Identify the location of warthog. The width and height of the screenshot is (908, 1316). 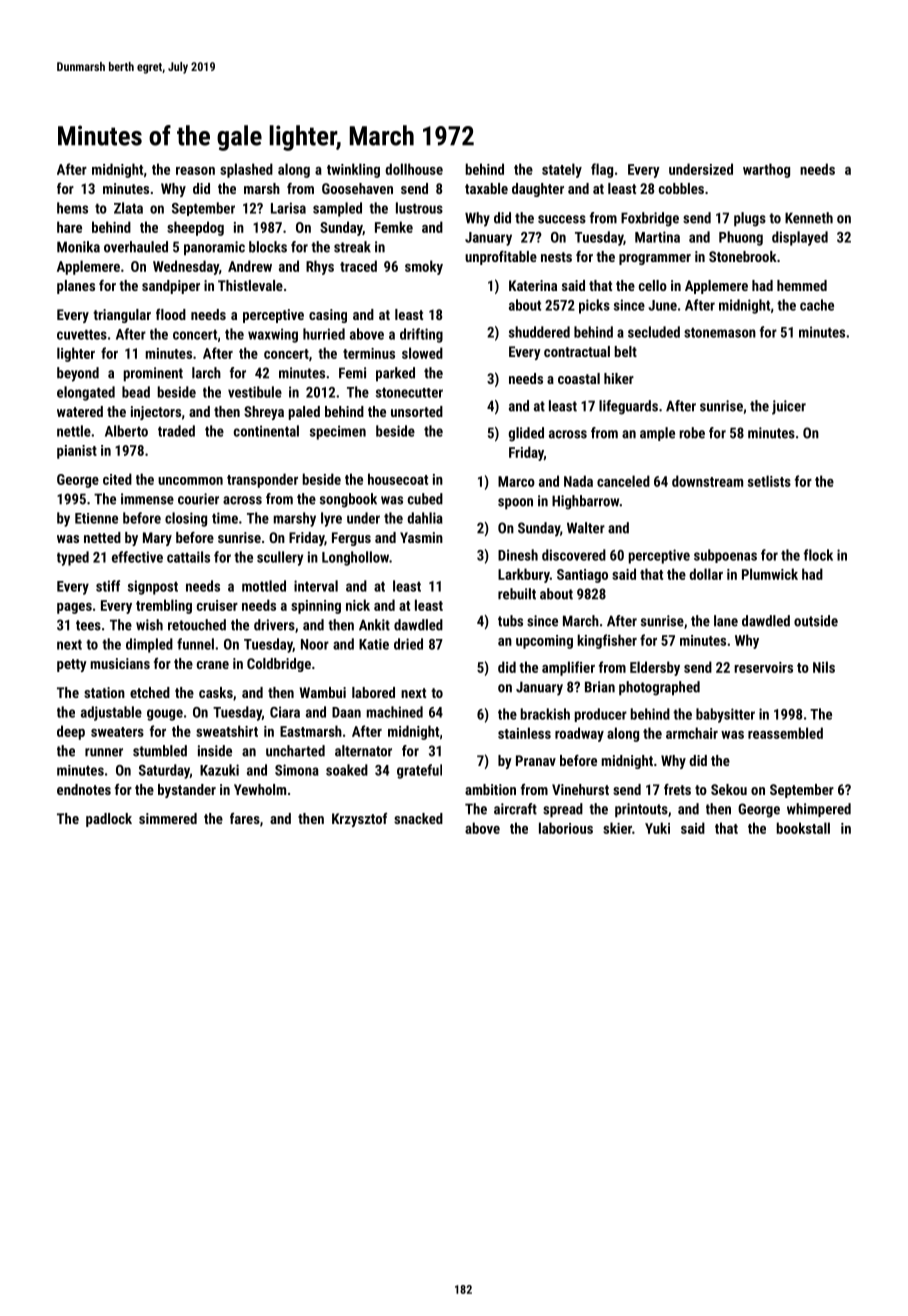
(766, 170).
